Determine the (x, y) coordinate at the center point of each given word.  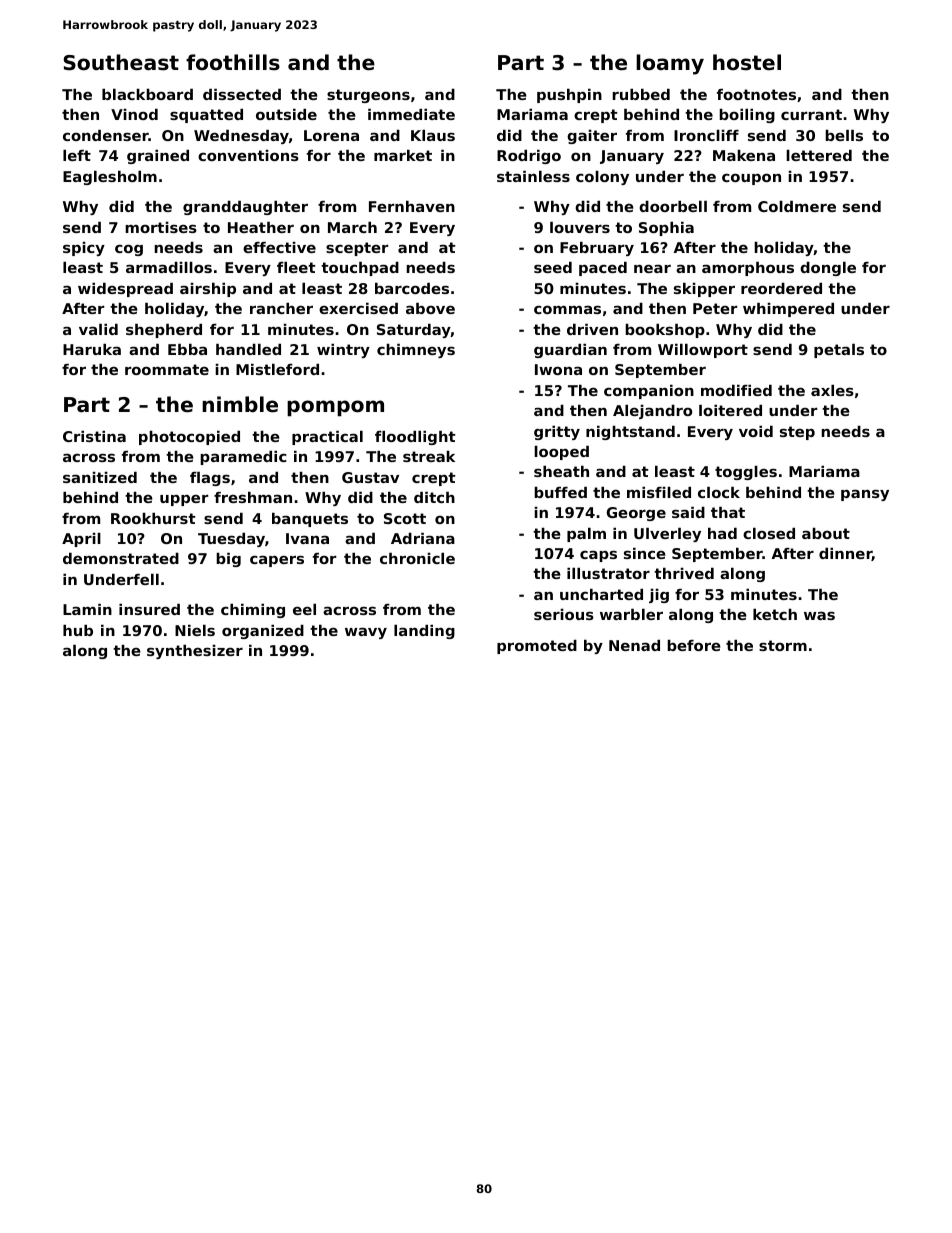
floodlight (415, 438)
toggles (746, 473)
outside (286, 114)
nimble (240, 404)
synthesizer (195, 652)
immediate (411, 114)
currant (811, 114)
